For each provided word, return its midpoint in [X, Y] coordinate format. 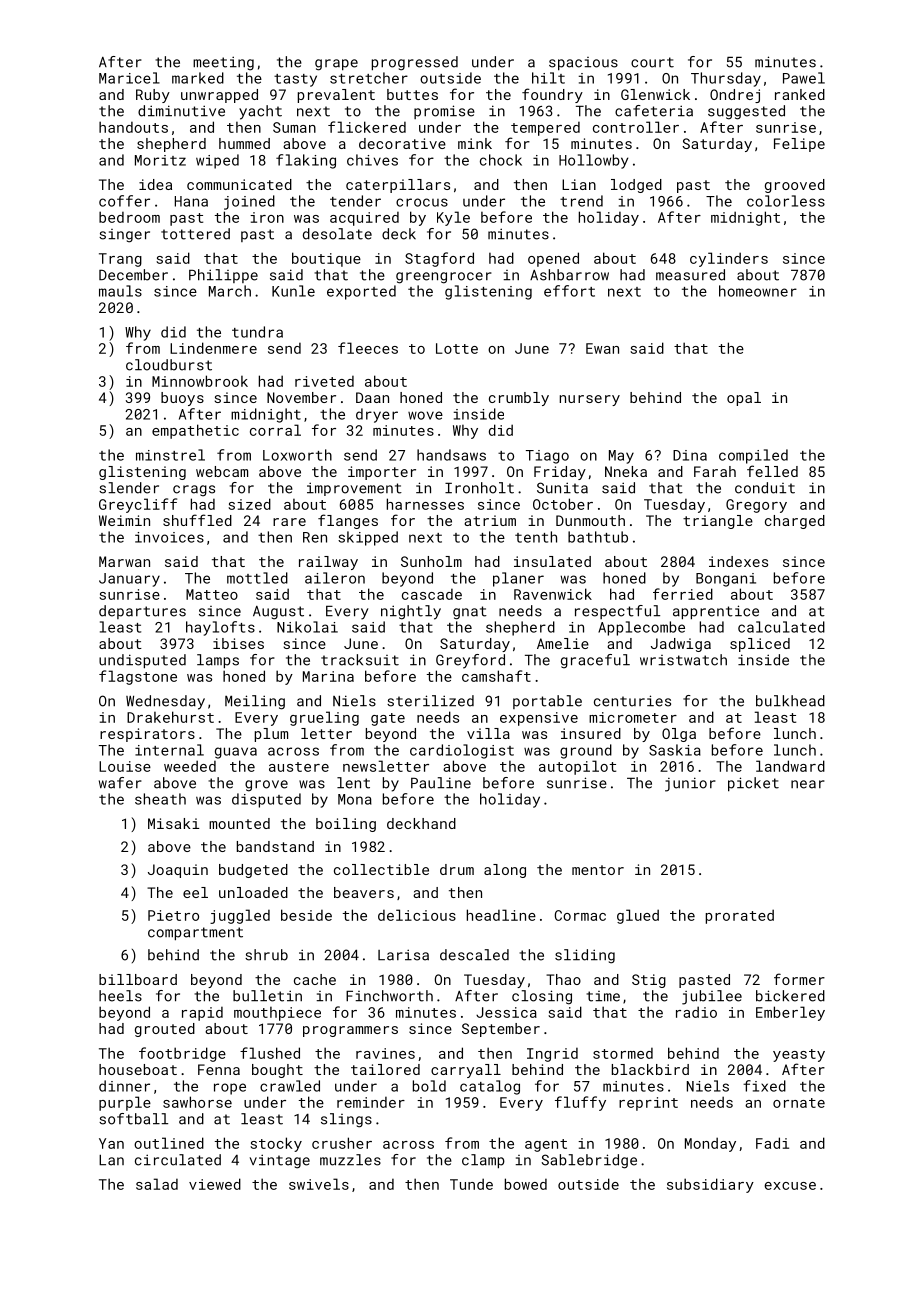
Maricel [129, 78]
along [505, 871]
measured [690, 275]
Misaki [173, 823]
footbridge [182, 1054]
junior [690, 784]
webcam [222, 471]
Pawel [804, 78]
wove [425, 415]
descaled [474, 955]
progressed [415, 63]
